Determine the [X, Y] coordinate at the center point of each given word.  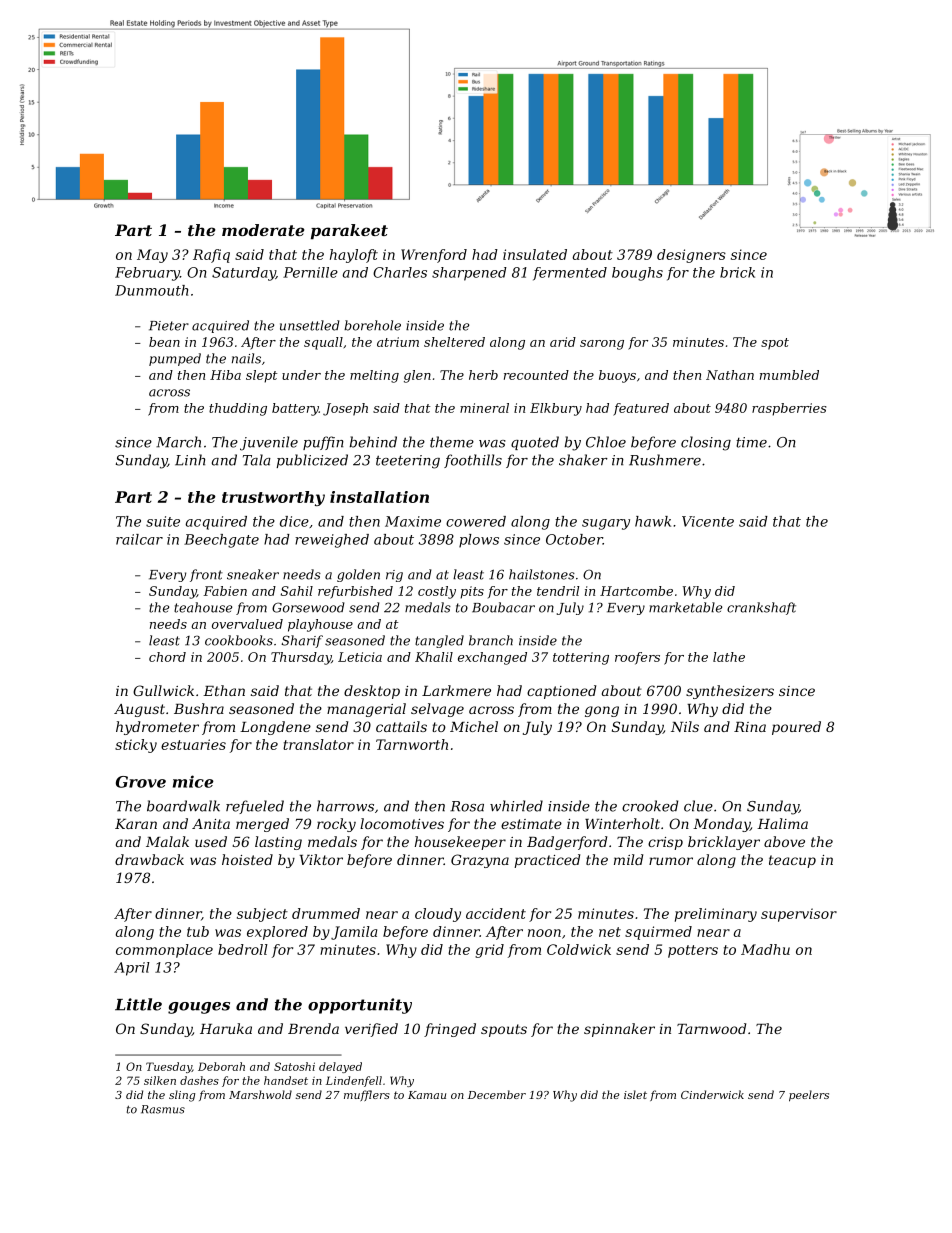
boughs [637, 274]
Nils [685, 726]
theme [452, 442]
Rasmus [163, 1109]
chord [167, 657]
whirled [516, 806]
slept [262, 376]
